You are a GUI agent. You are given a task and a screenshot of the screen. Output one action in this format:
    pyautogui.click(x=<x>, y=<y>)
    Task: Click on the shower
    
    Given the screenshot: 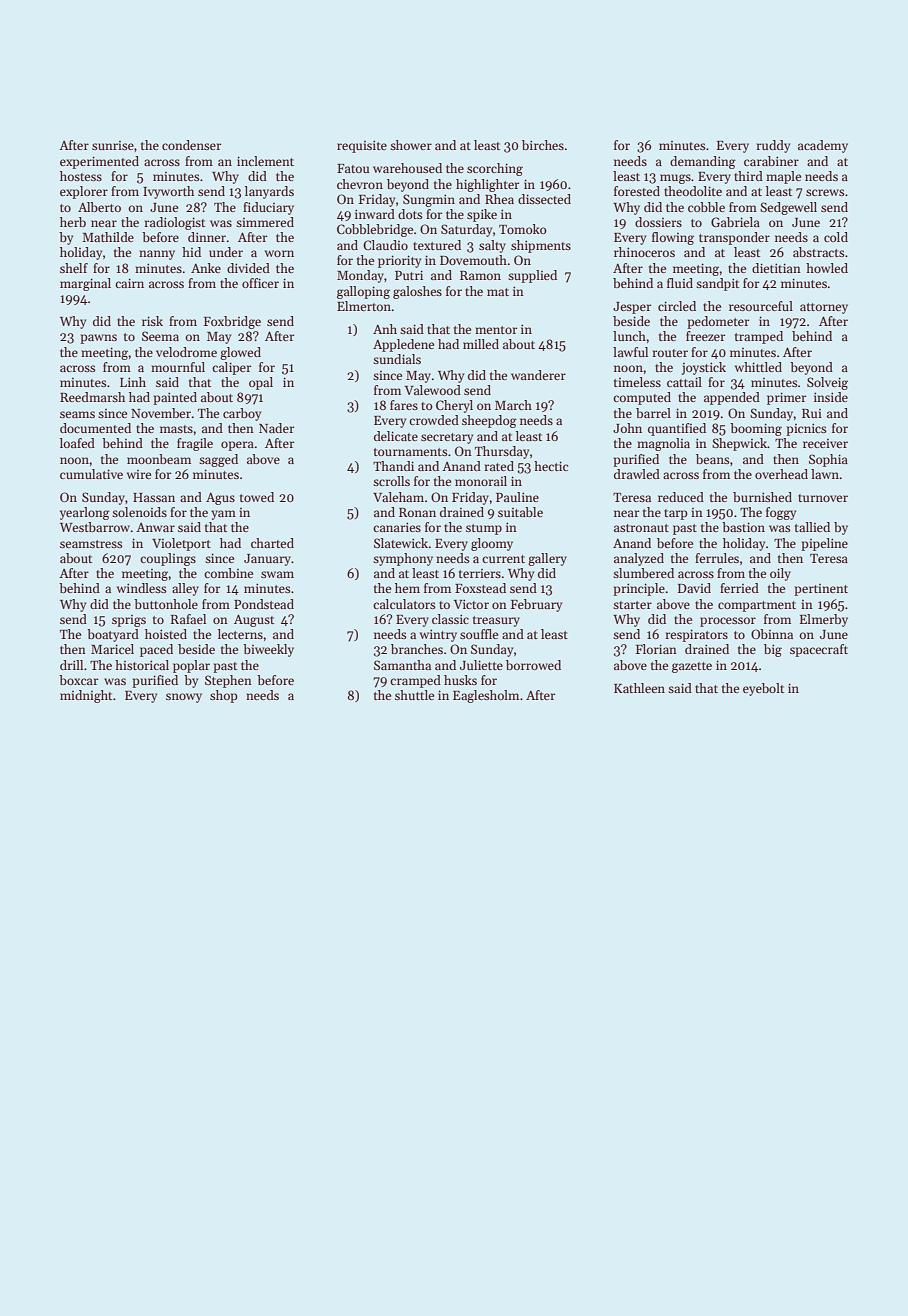 What is the action you would take?
    pyautogui.click(x=411, y=145)
